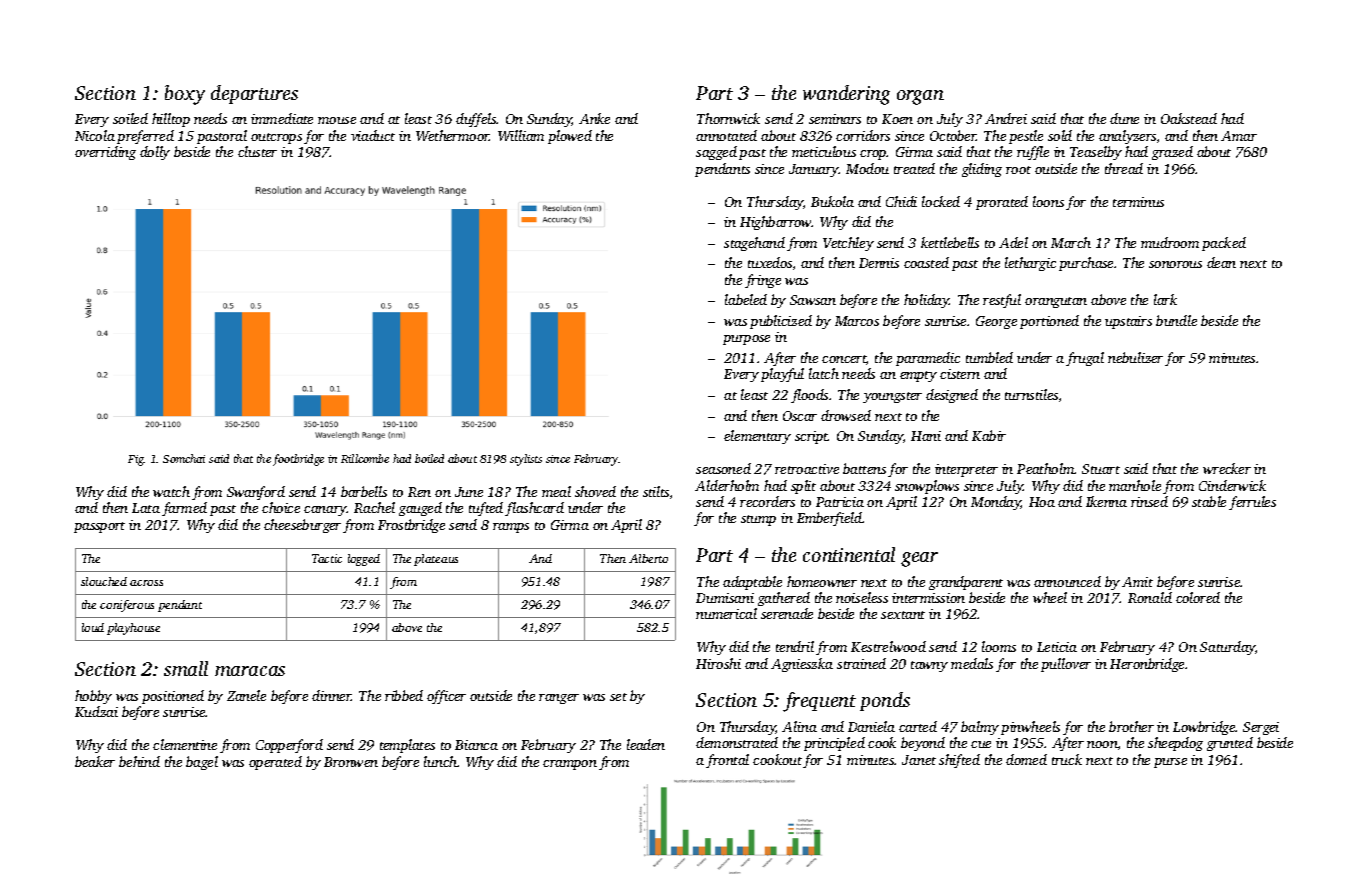 Image resolution: width=1372 pixels, height=887 pixels. I want to click on wandering, so click(846, 95).
